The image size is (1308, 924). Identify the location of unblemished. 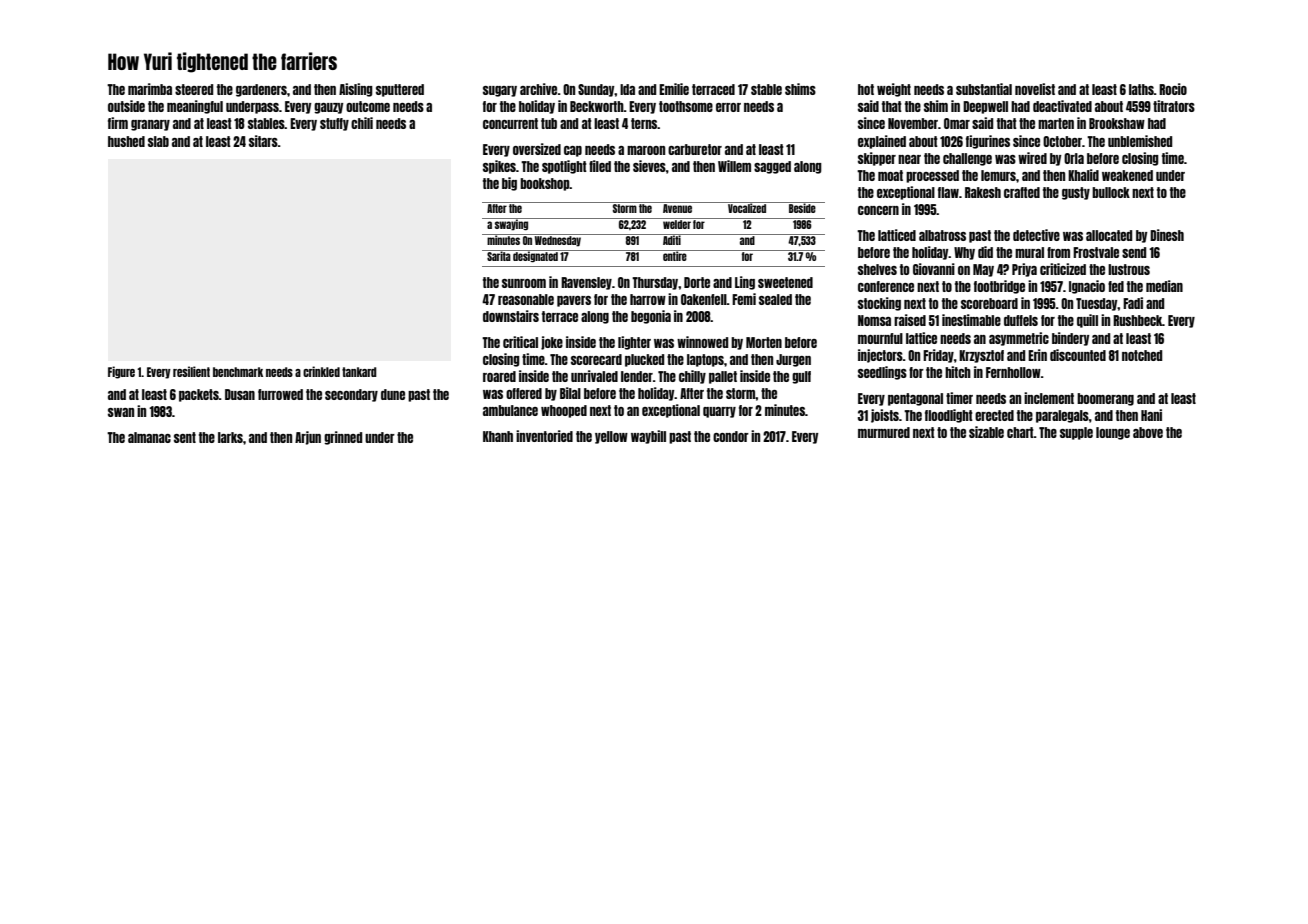
(1140, 141).
